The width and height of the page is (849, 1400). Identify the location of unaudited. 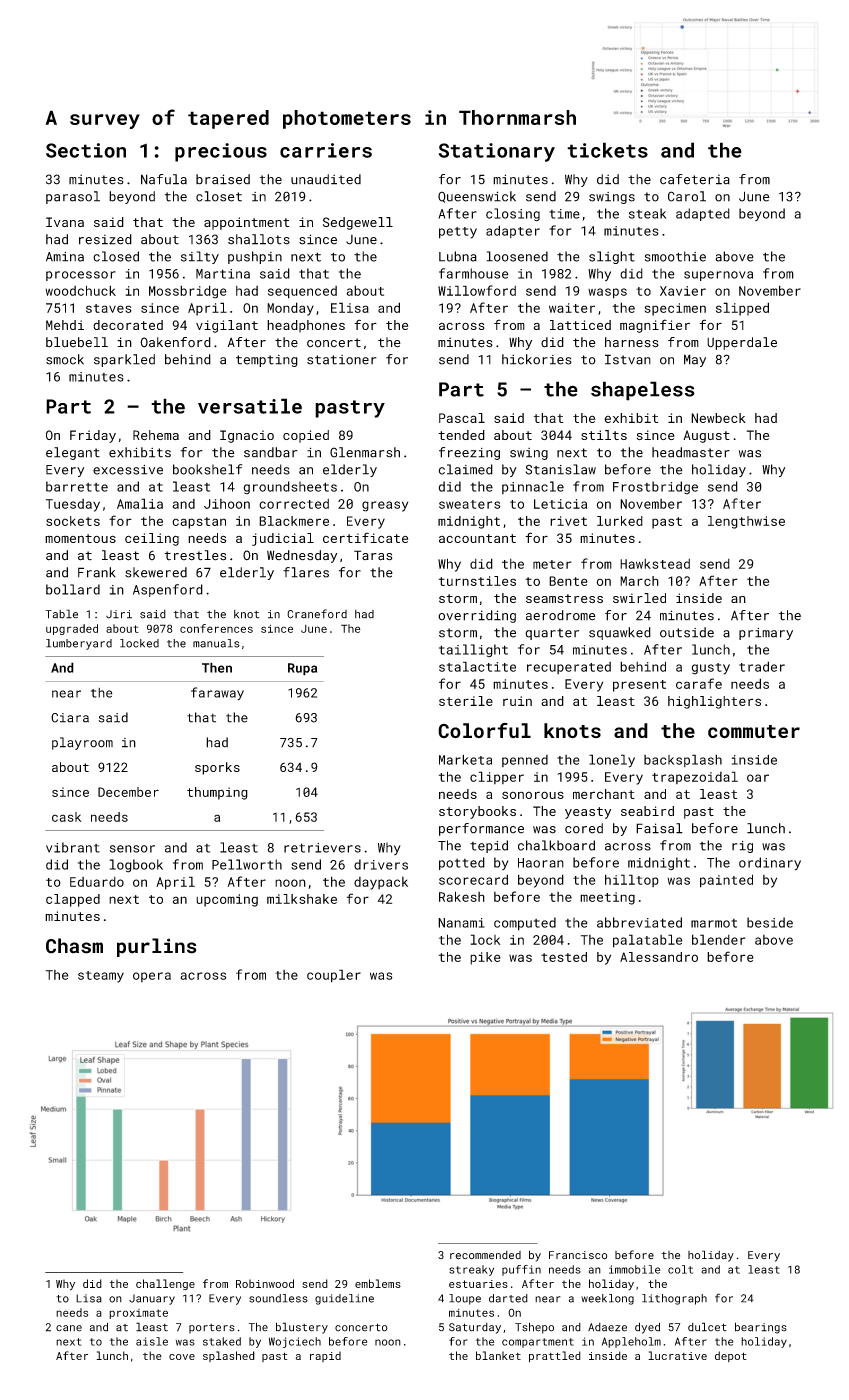
(326, 179).
